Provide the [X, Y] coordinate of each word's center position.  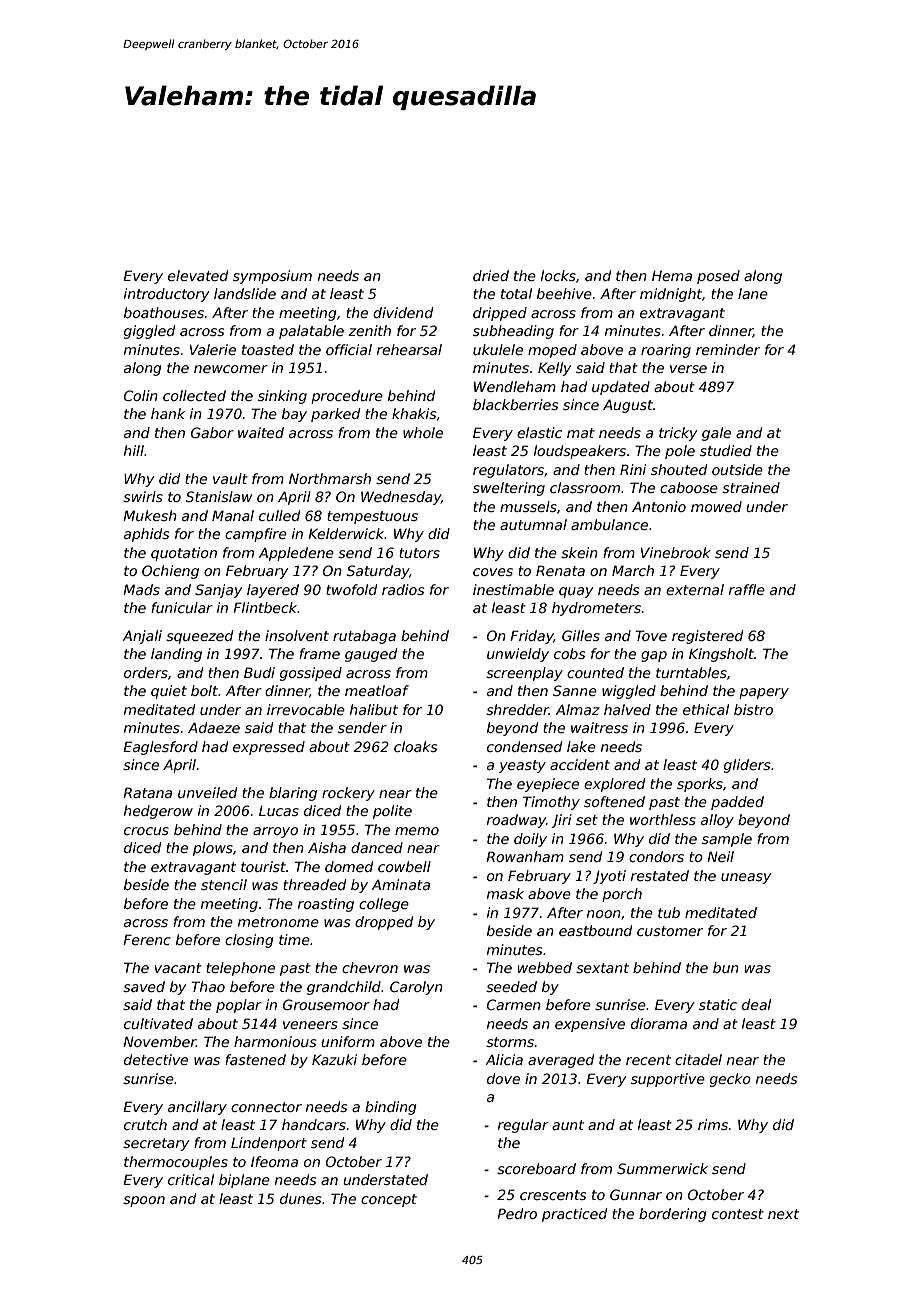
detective [156, 1059]
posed [718, 277]
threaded [314, 884]
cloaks [415, 746]
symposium [272, 277]
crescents [553, 1195]
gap [654, 656]
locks [558, 275]
